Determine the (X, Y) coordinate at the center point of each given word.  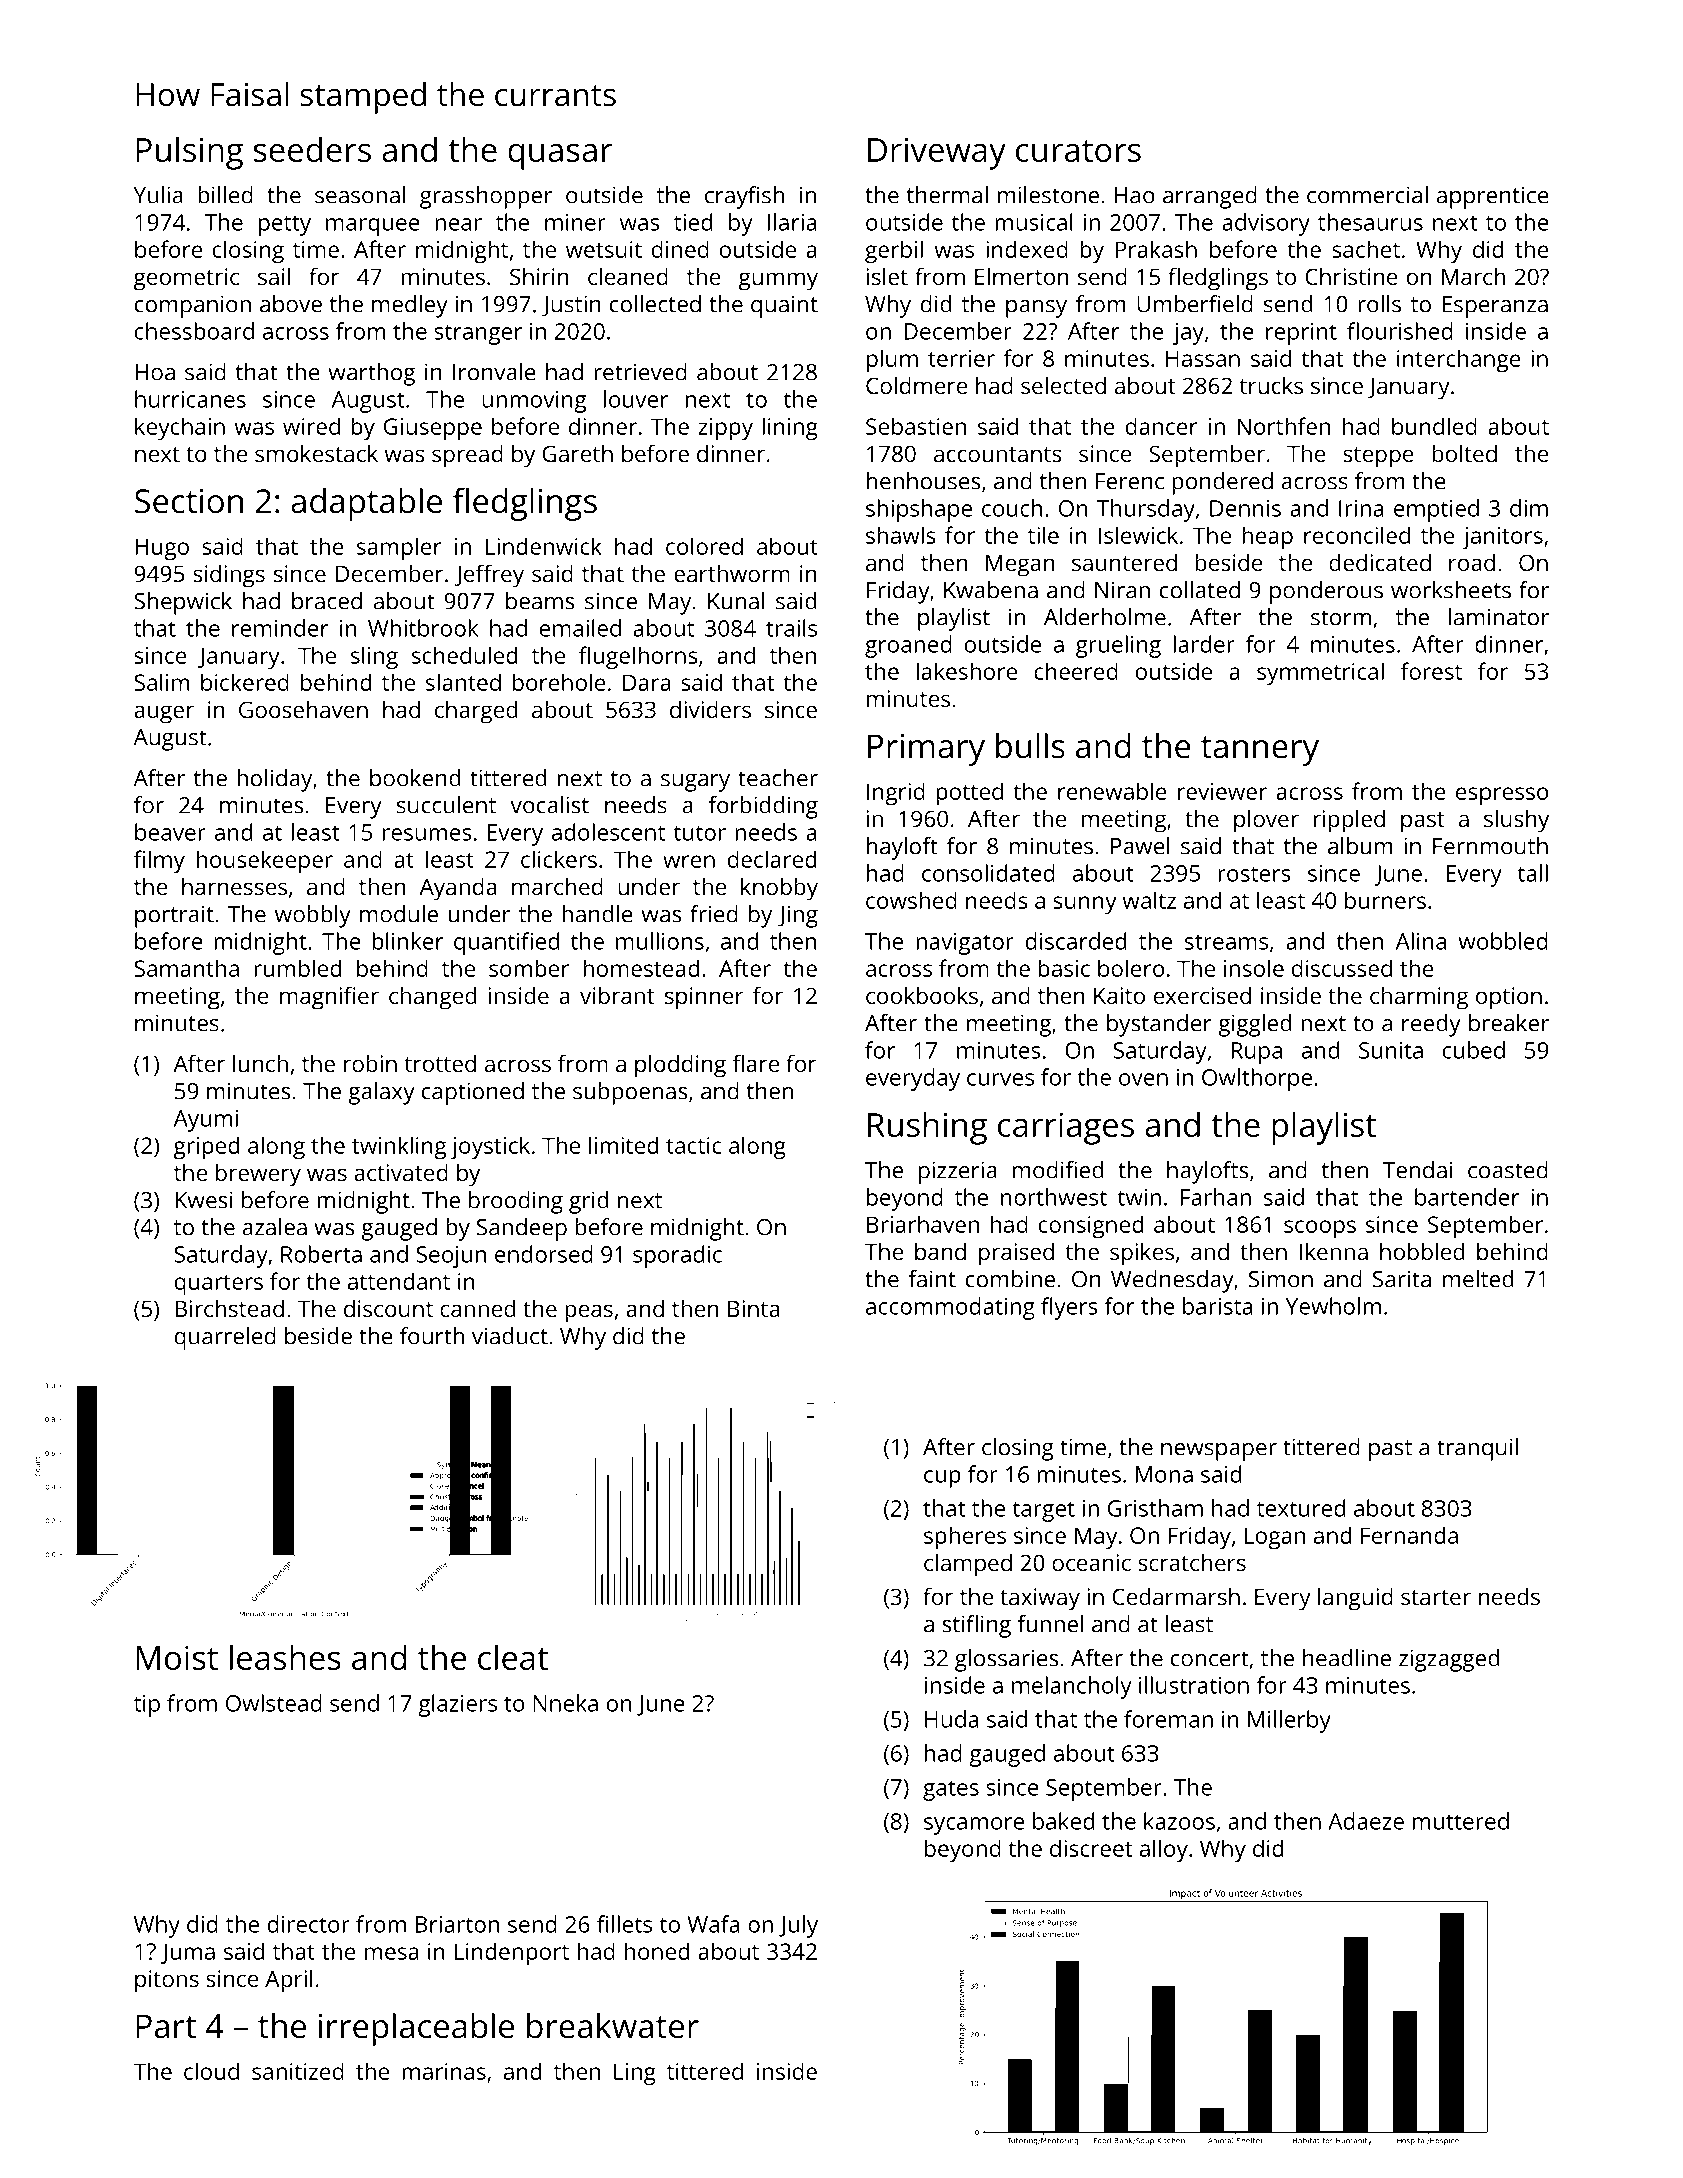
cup (942, 1479)
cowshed (911, 900)
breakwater (613, 2026)
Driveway (937, 153)
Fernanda (1409, 1535)
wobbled (1503, 941)
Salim (161, 682)
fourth (432, 1336)
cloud (211, 2071)
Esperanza (1495, 307)
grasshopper (486, 197)
